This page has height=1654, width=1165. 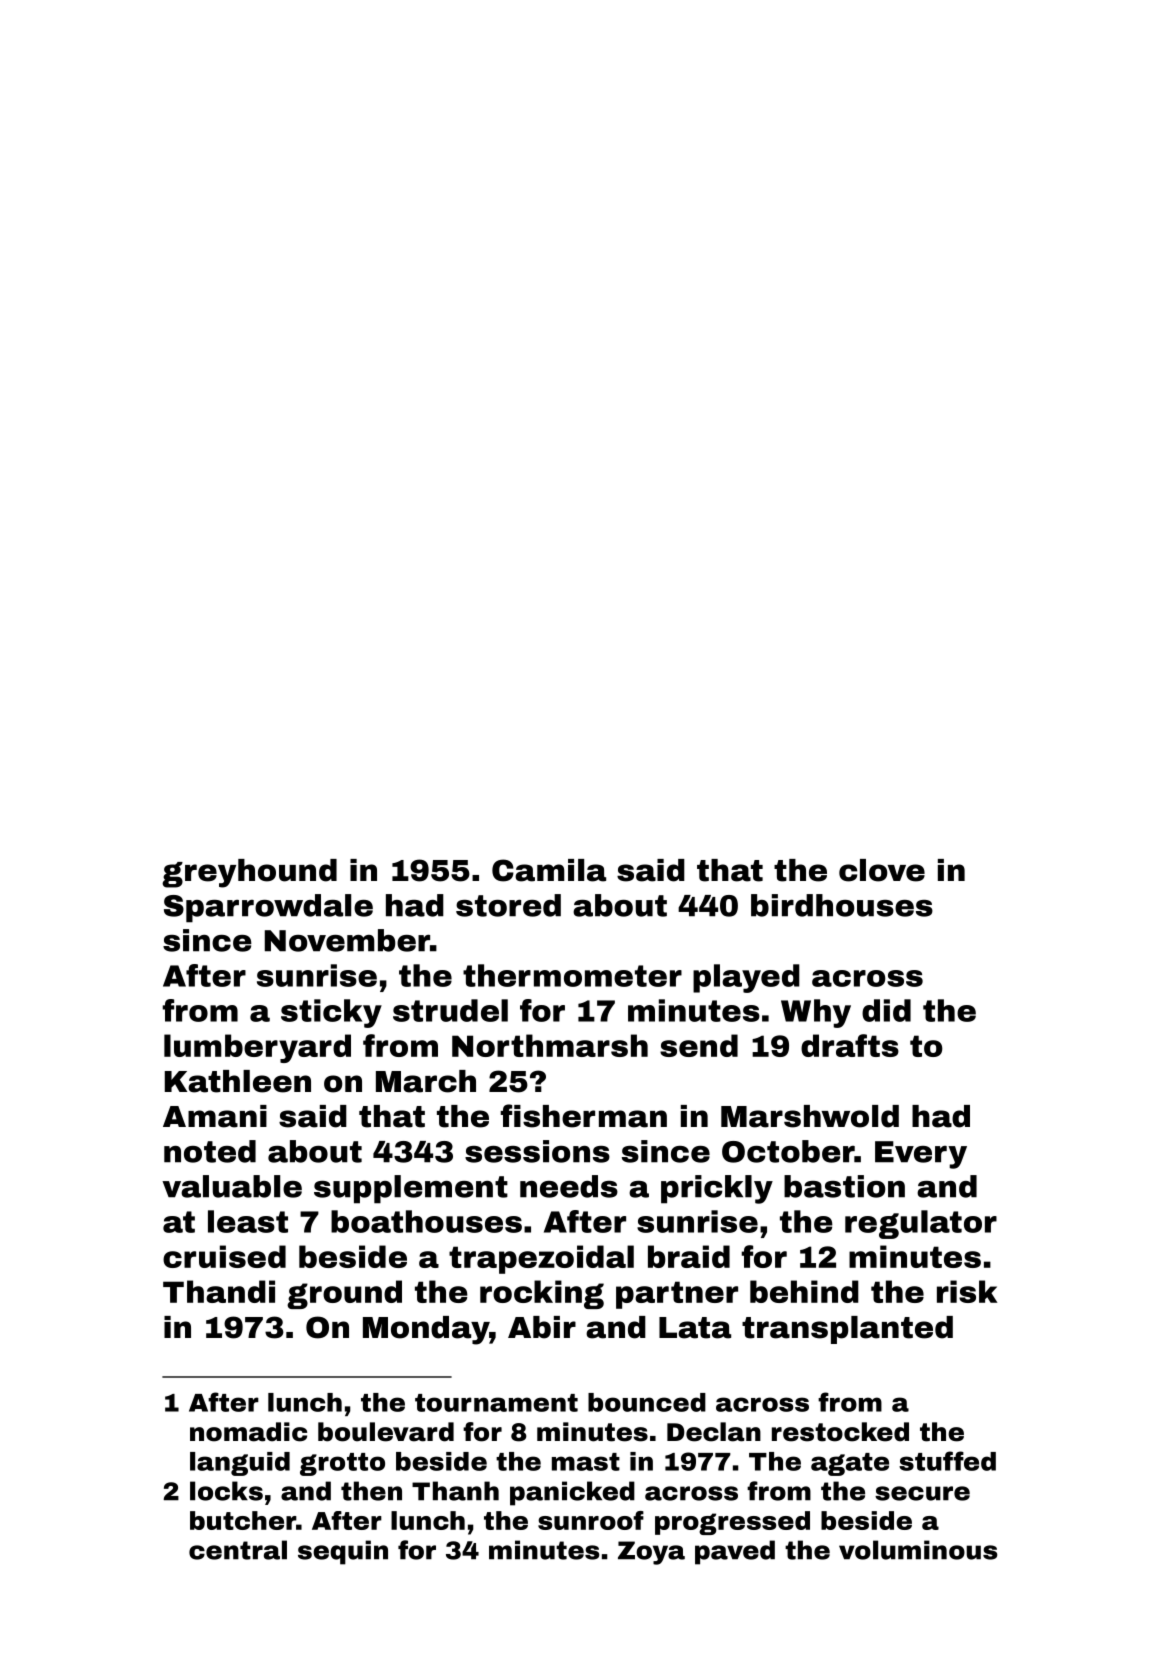 What do you see at coordinates (331, 1013) in the page?
I see `sticky` at bounding box center [331, 1013].
